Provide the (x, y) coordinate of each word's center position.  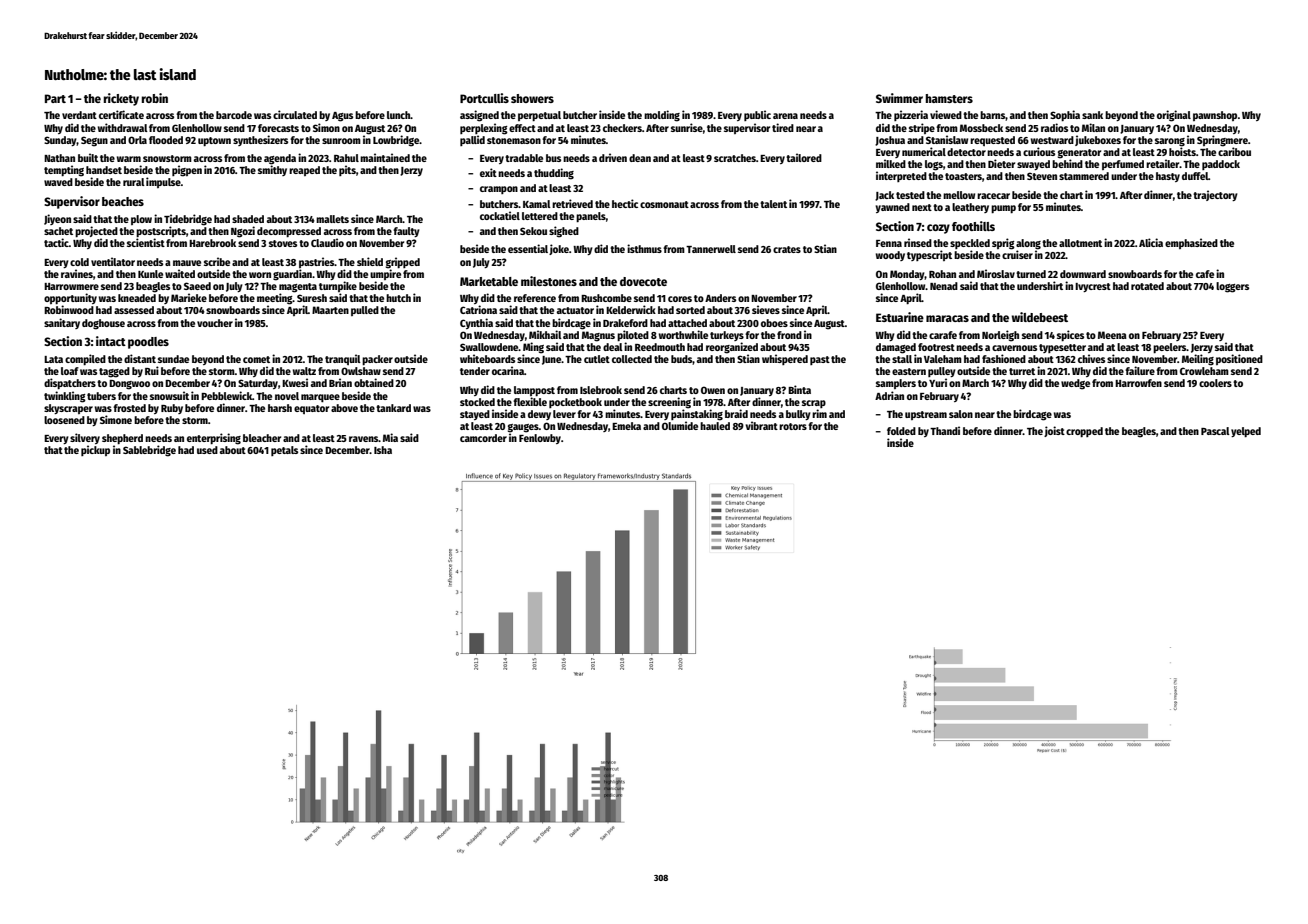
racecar (993, 196)
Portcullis (484, 98)
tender (475, 371)
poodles (148, 343)
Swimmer (899, 98)
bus (553, 158)
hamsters (949, 98)
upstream (926, 415)
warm (129, 159)
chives (1091, 358)
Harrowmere (71, 286)
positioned (1239, 359)
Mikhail (545, 334)
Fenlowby (540, 439)
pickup (95, 450)
